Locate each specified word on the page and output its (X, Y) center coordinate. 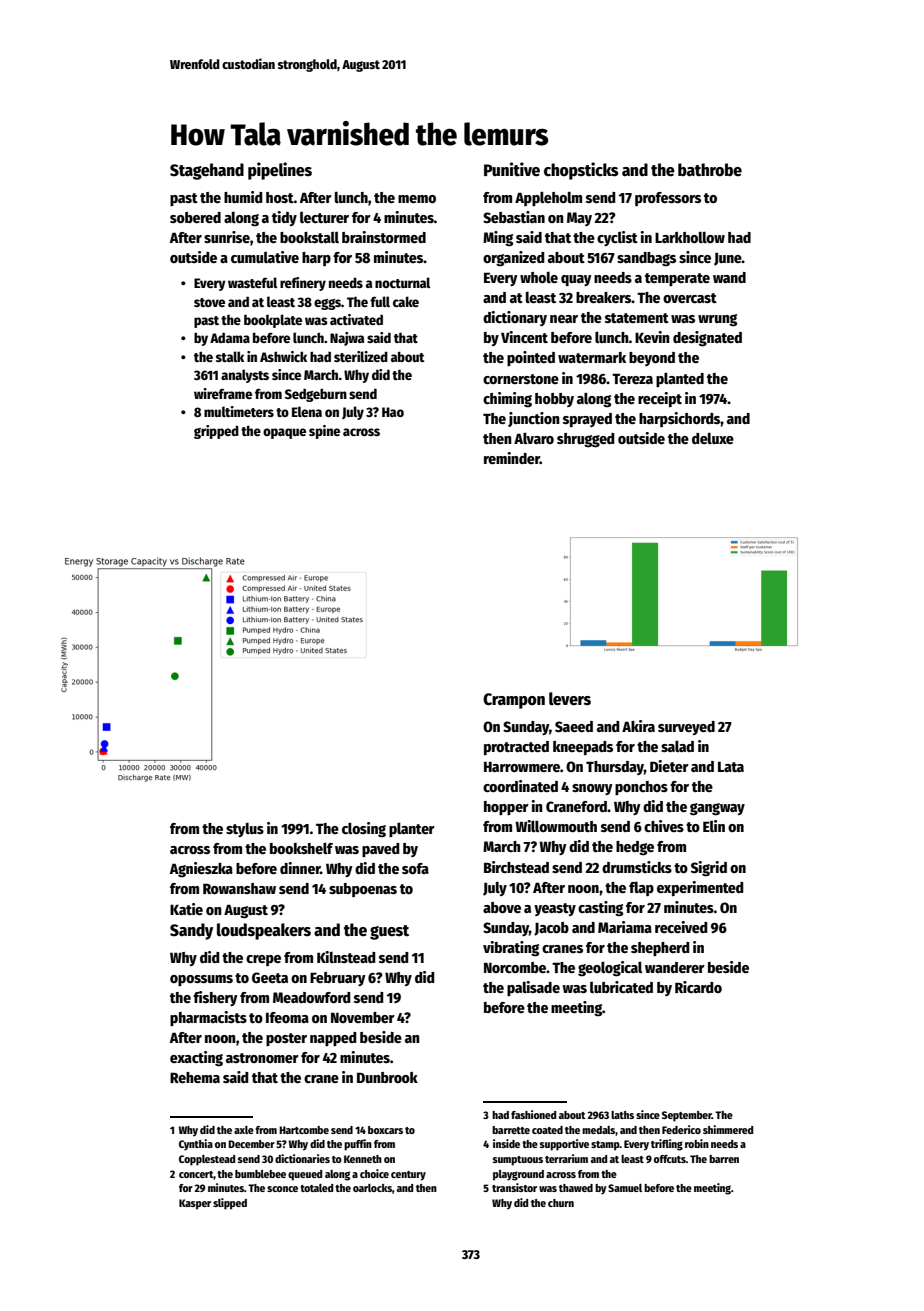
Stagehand (207, 171)
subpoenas (363, 890)
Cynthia (196, 1145)
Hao (393, 412)
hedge (635, 848)
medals (599, 1131)
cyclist (617, 238)
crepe (263, 960)
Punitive (512, 169)
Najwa (347, 339)
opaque (284, 433)
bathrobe (710, 170)
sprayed (587, 420)
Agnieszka (201, 870)
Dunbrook (387, 1077)
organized (514, 259)
